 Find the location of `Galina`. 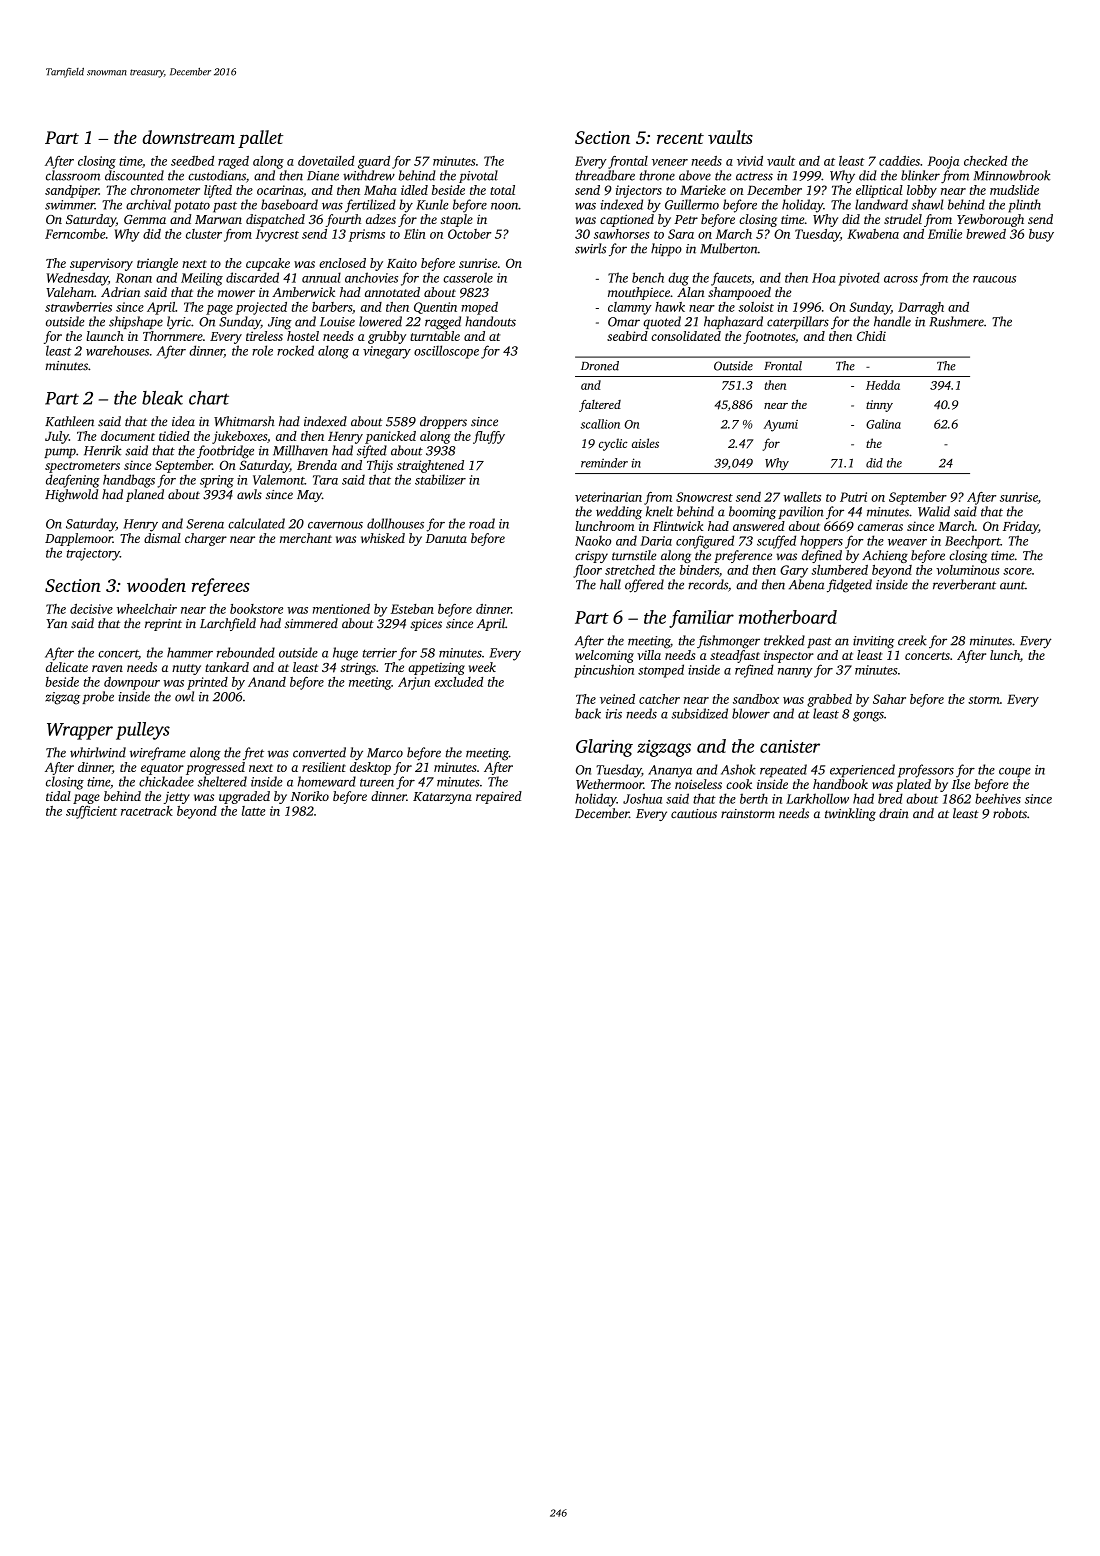

Galina is located at coordinates (883, 424).
